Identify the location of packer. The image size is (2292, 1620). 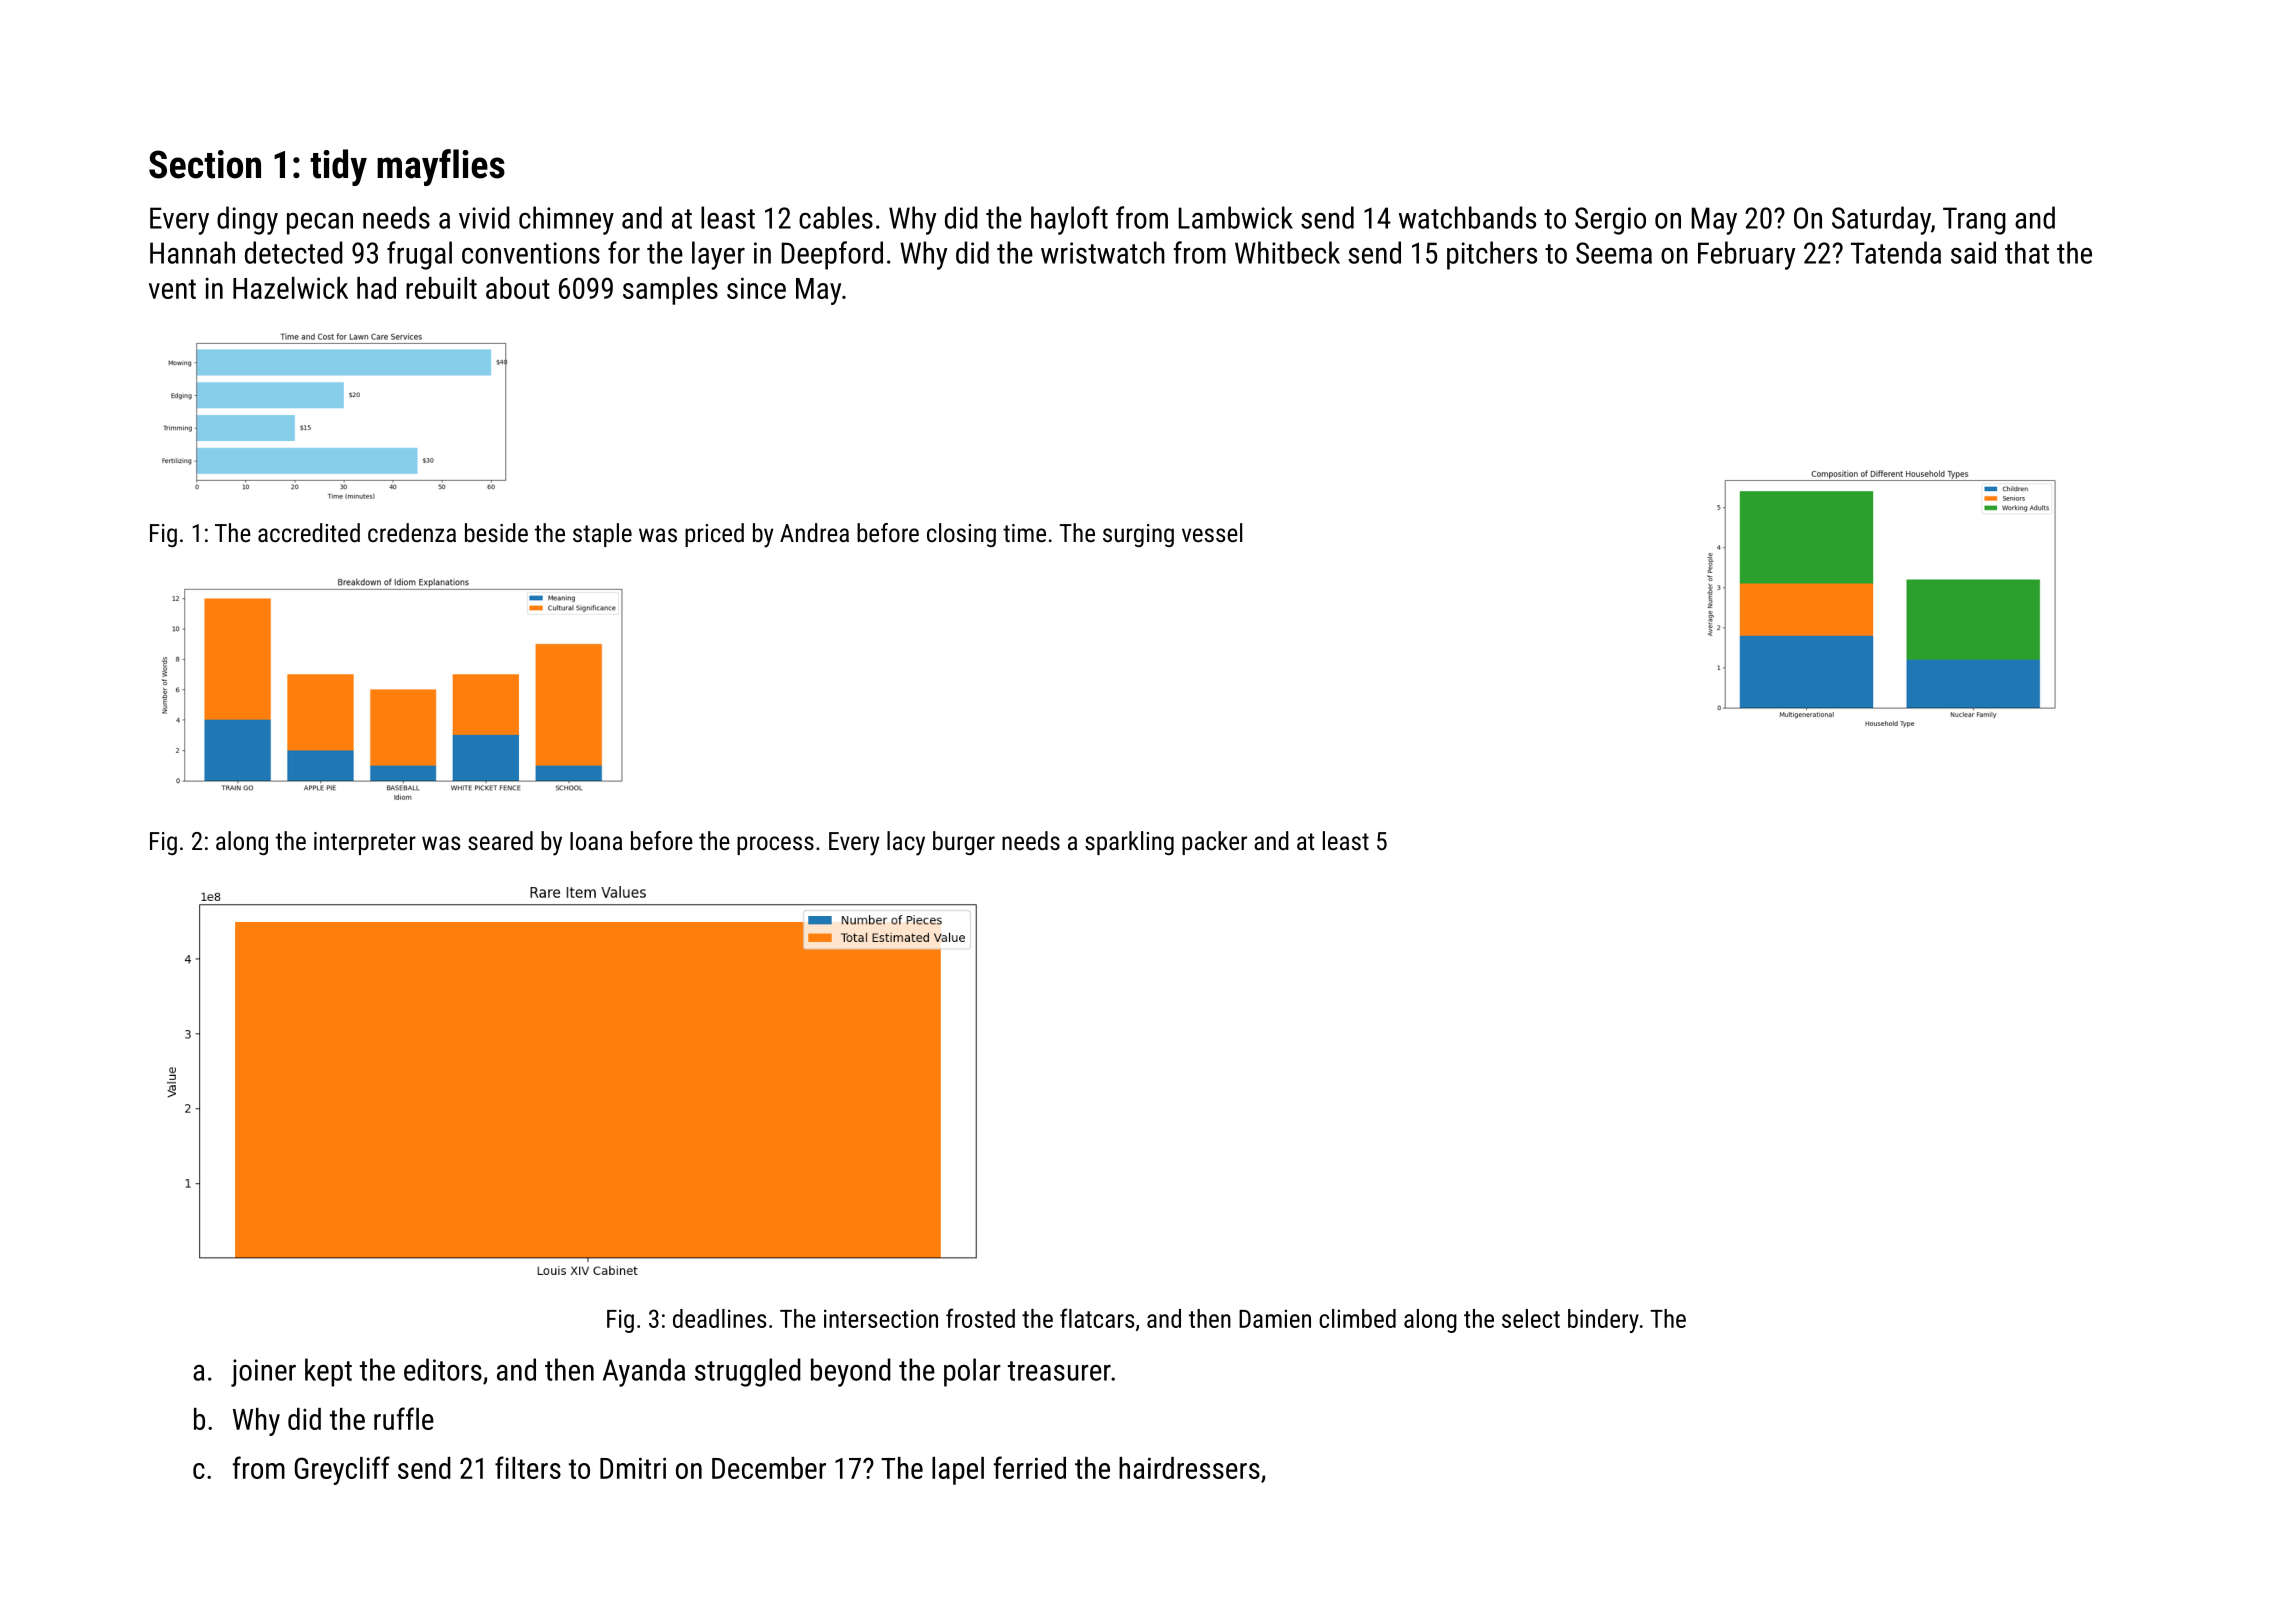
(1214, 843).
